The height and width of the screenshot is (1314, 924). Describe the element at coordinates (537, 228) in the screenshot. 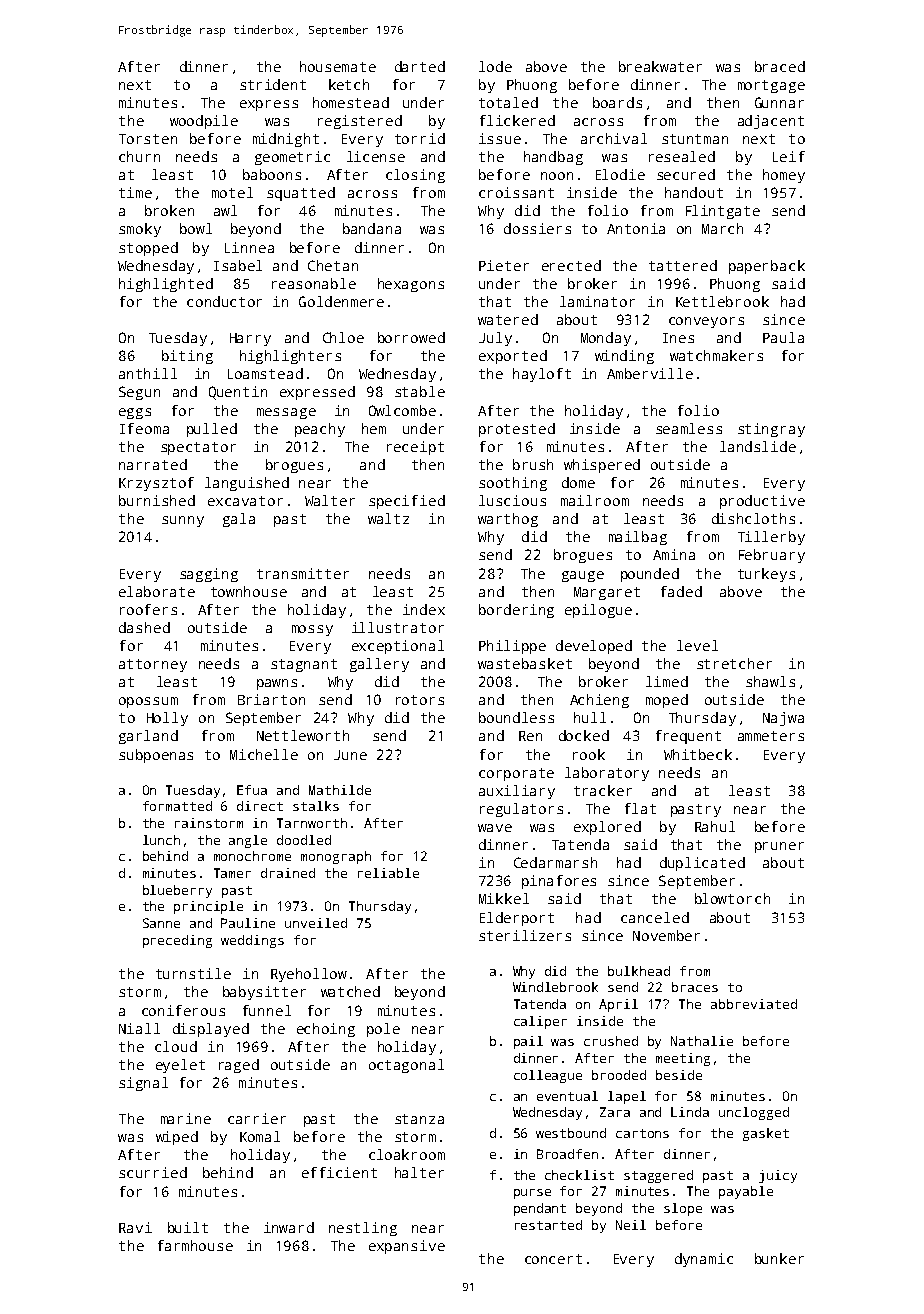

I see `dossiers` at that location.
